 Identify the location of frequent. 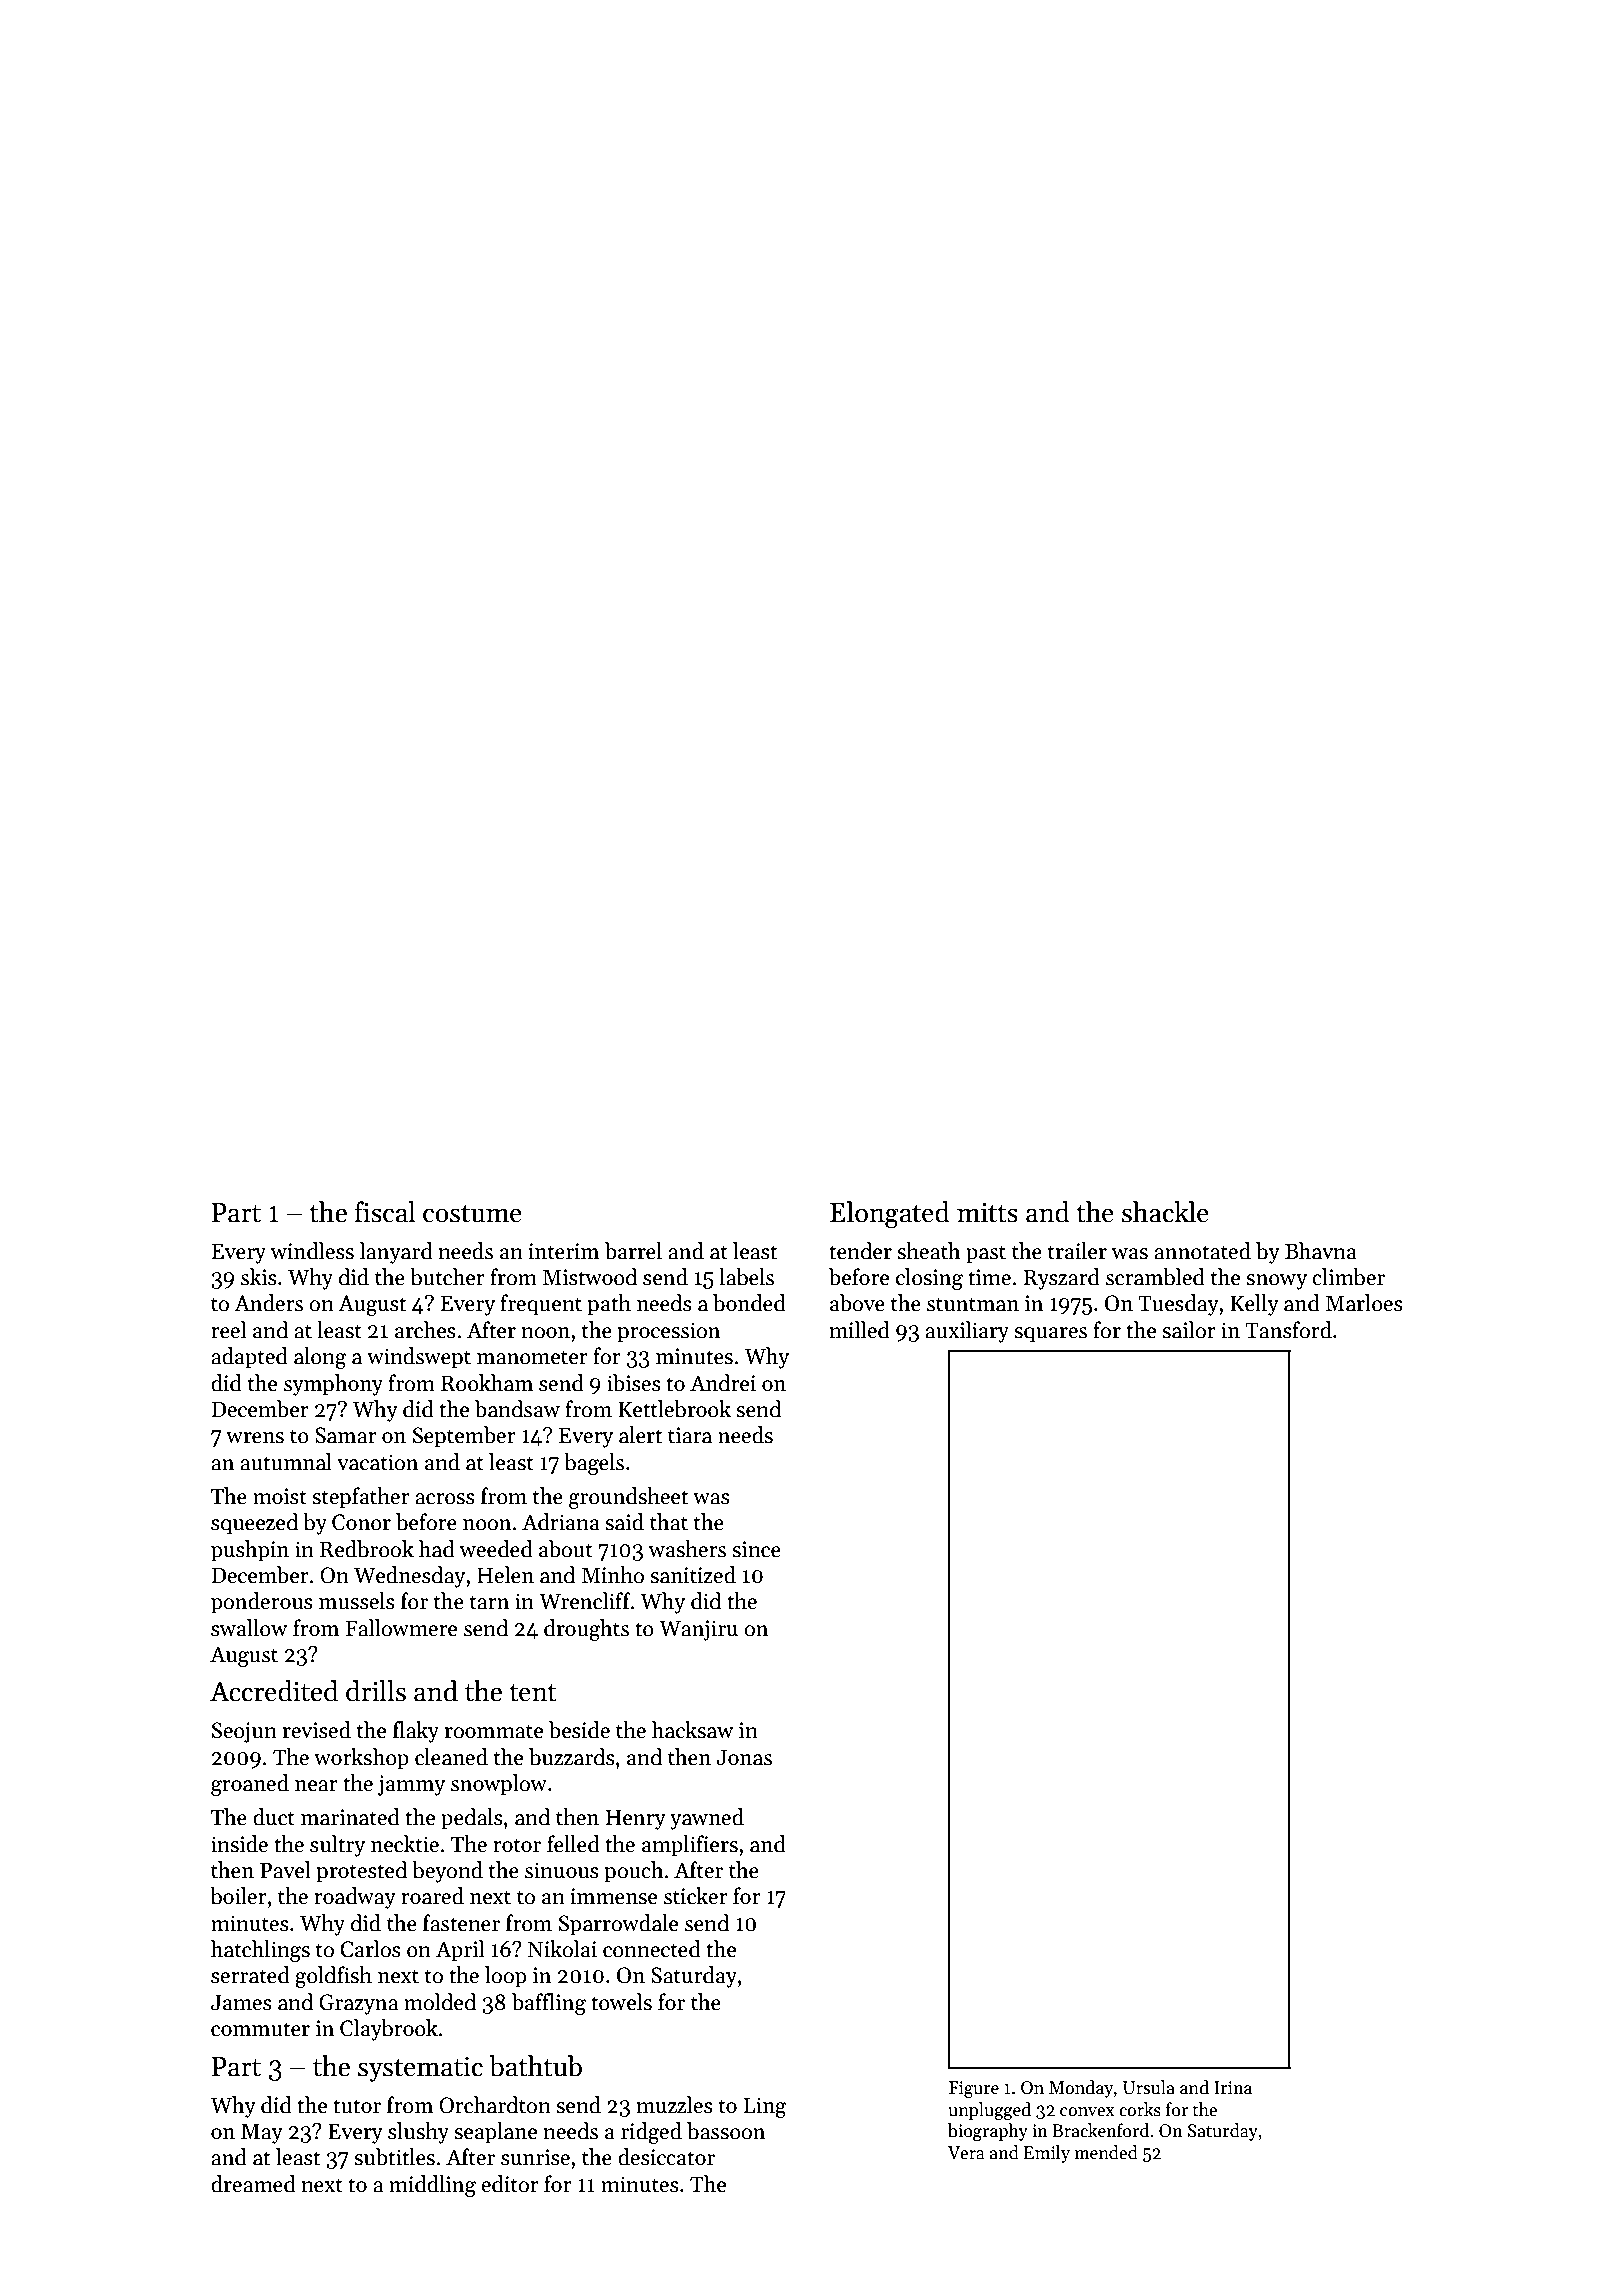
(541, 1305).
